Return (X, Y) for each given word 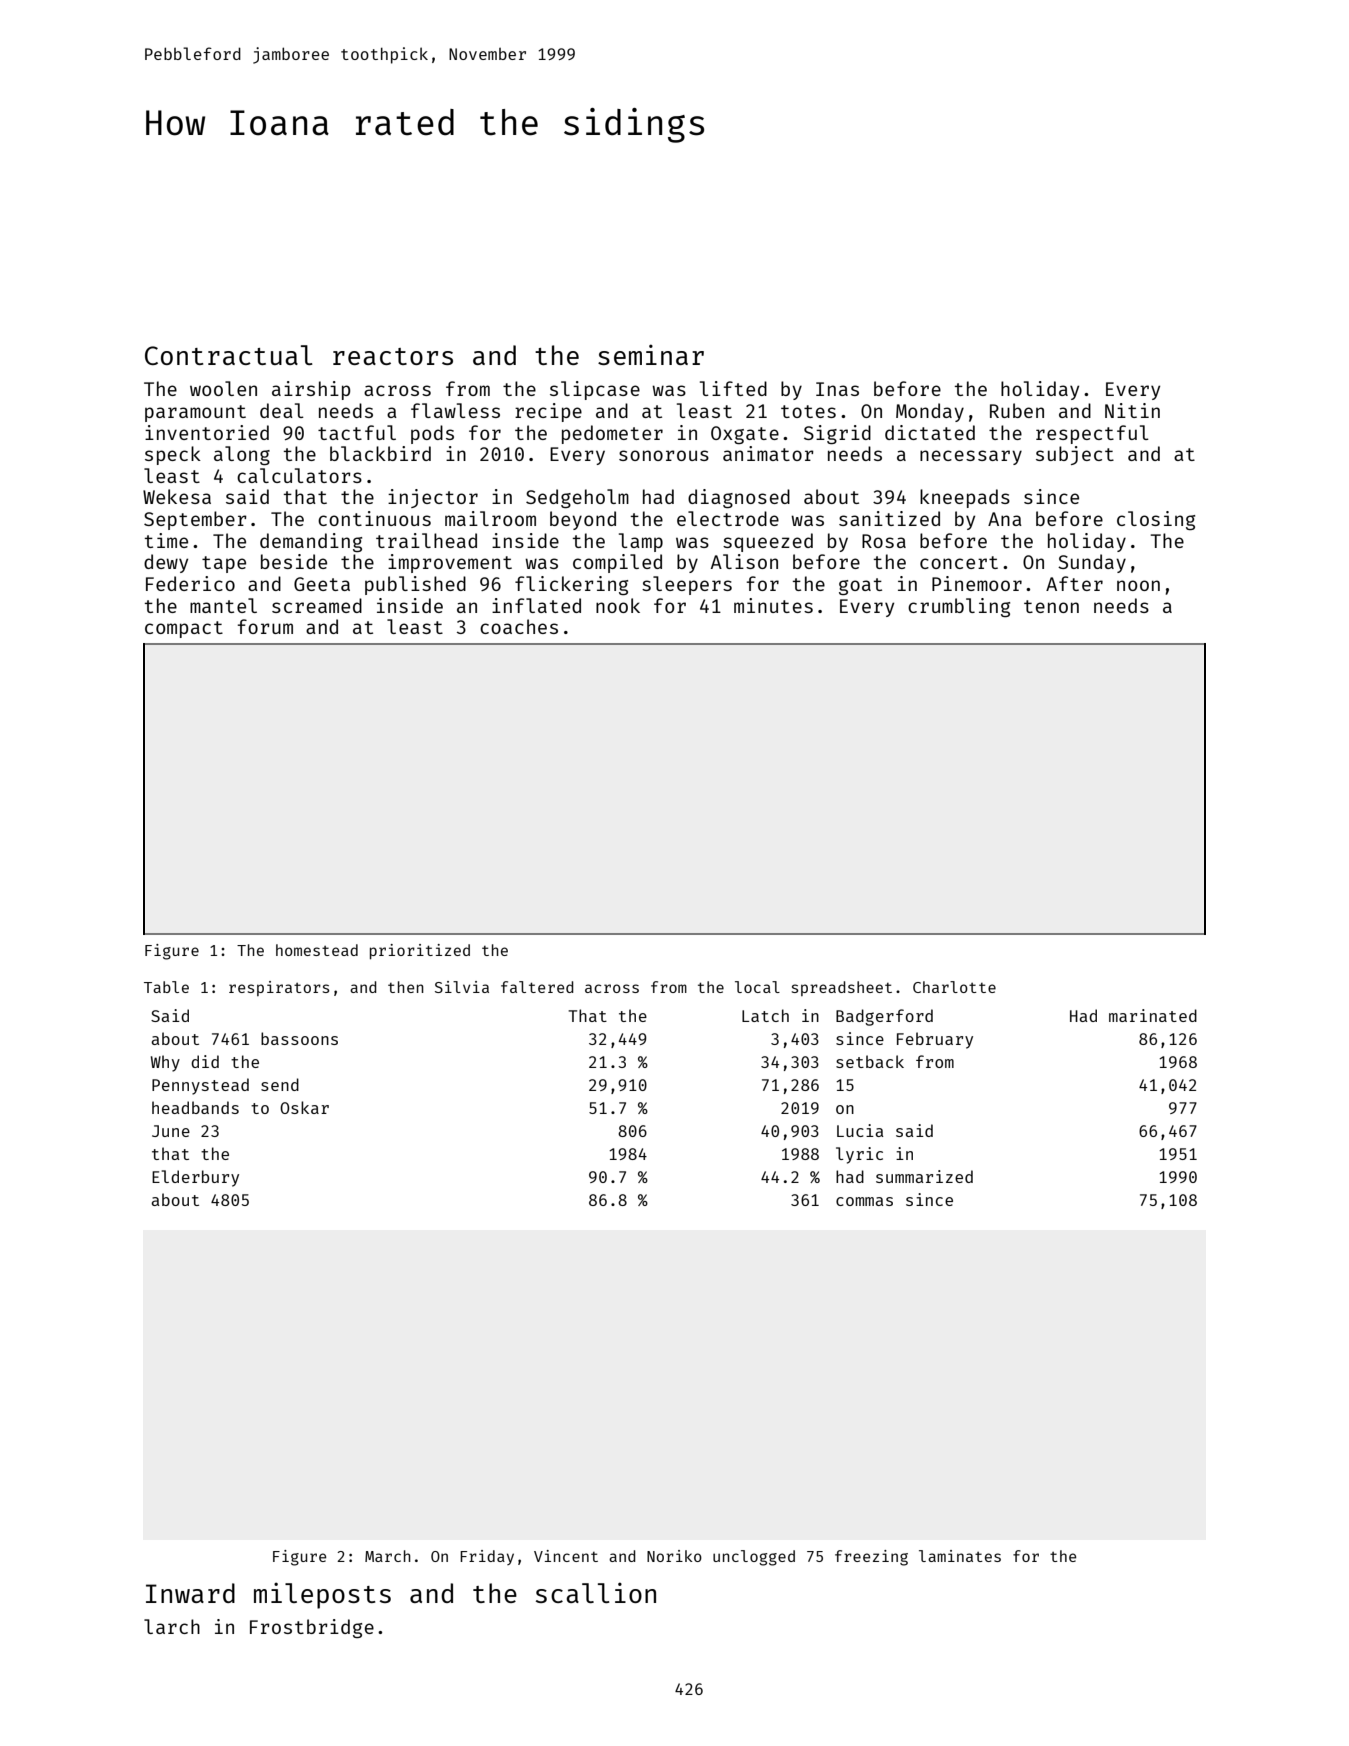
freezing (871, 1558)
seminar (651, 354)
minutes (773, 605)
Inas (837, 389)
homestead (317, 950)
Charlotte (954, 987)
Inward (190, 1593)
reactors (393, 356)
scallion (596, 1592)
